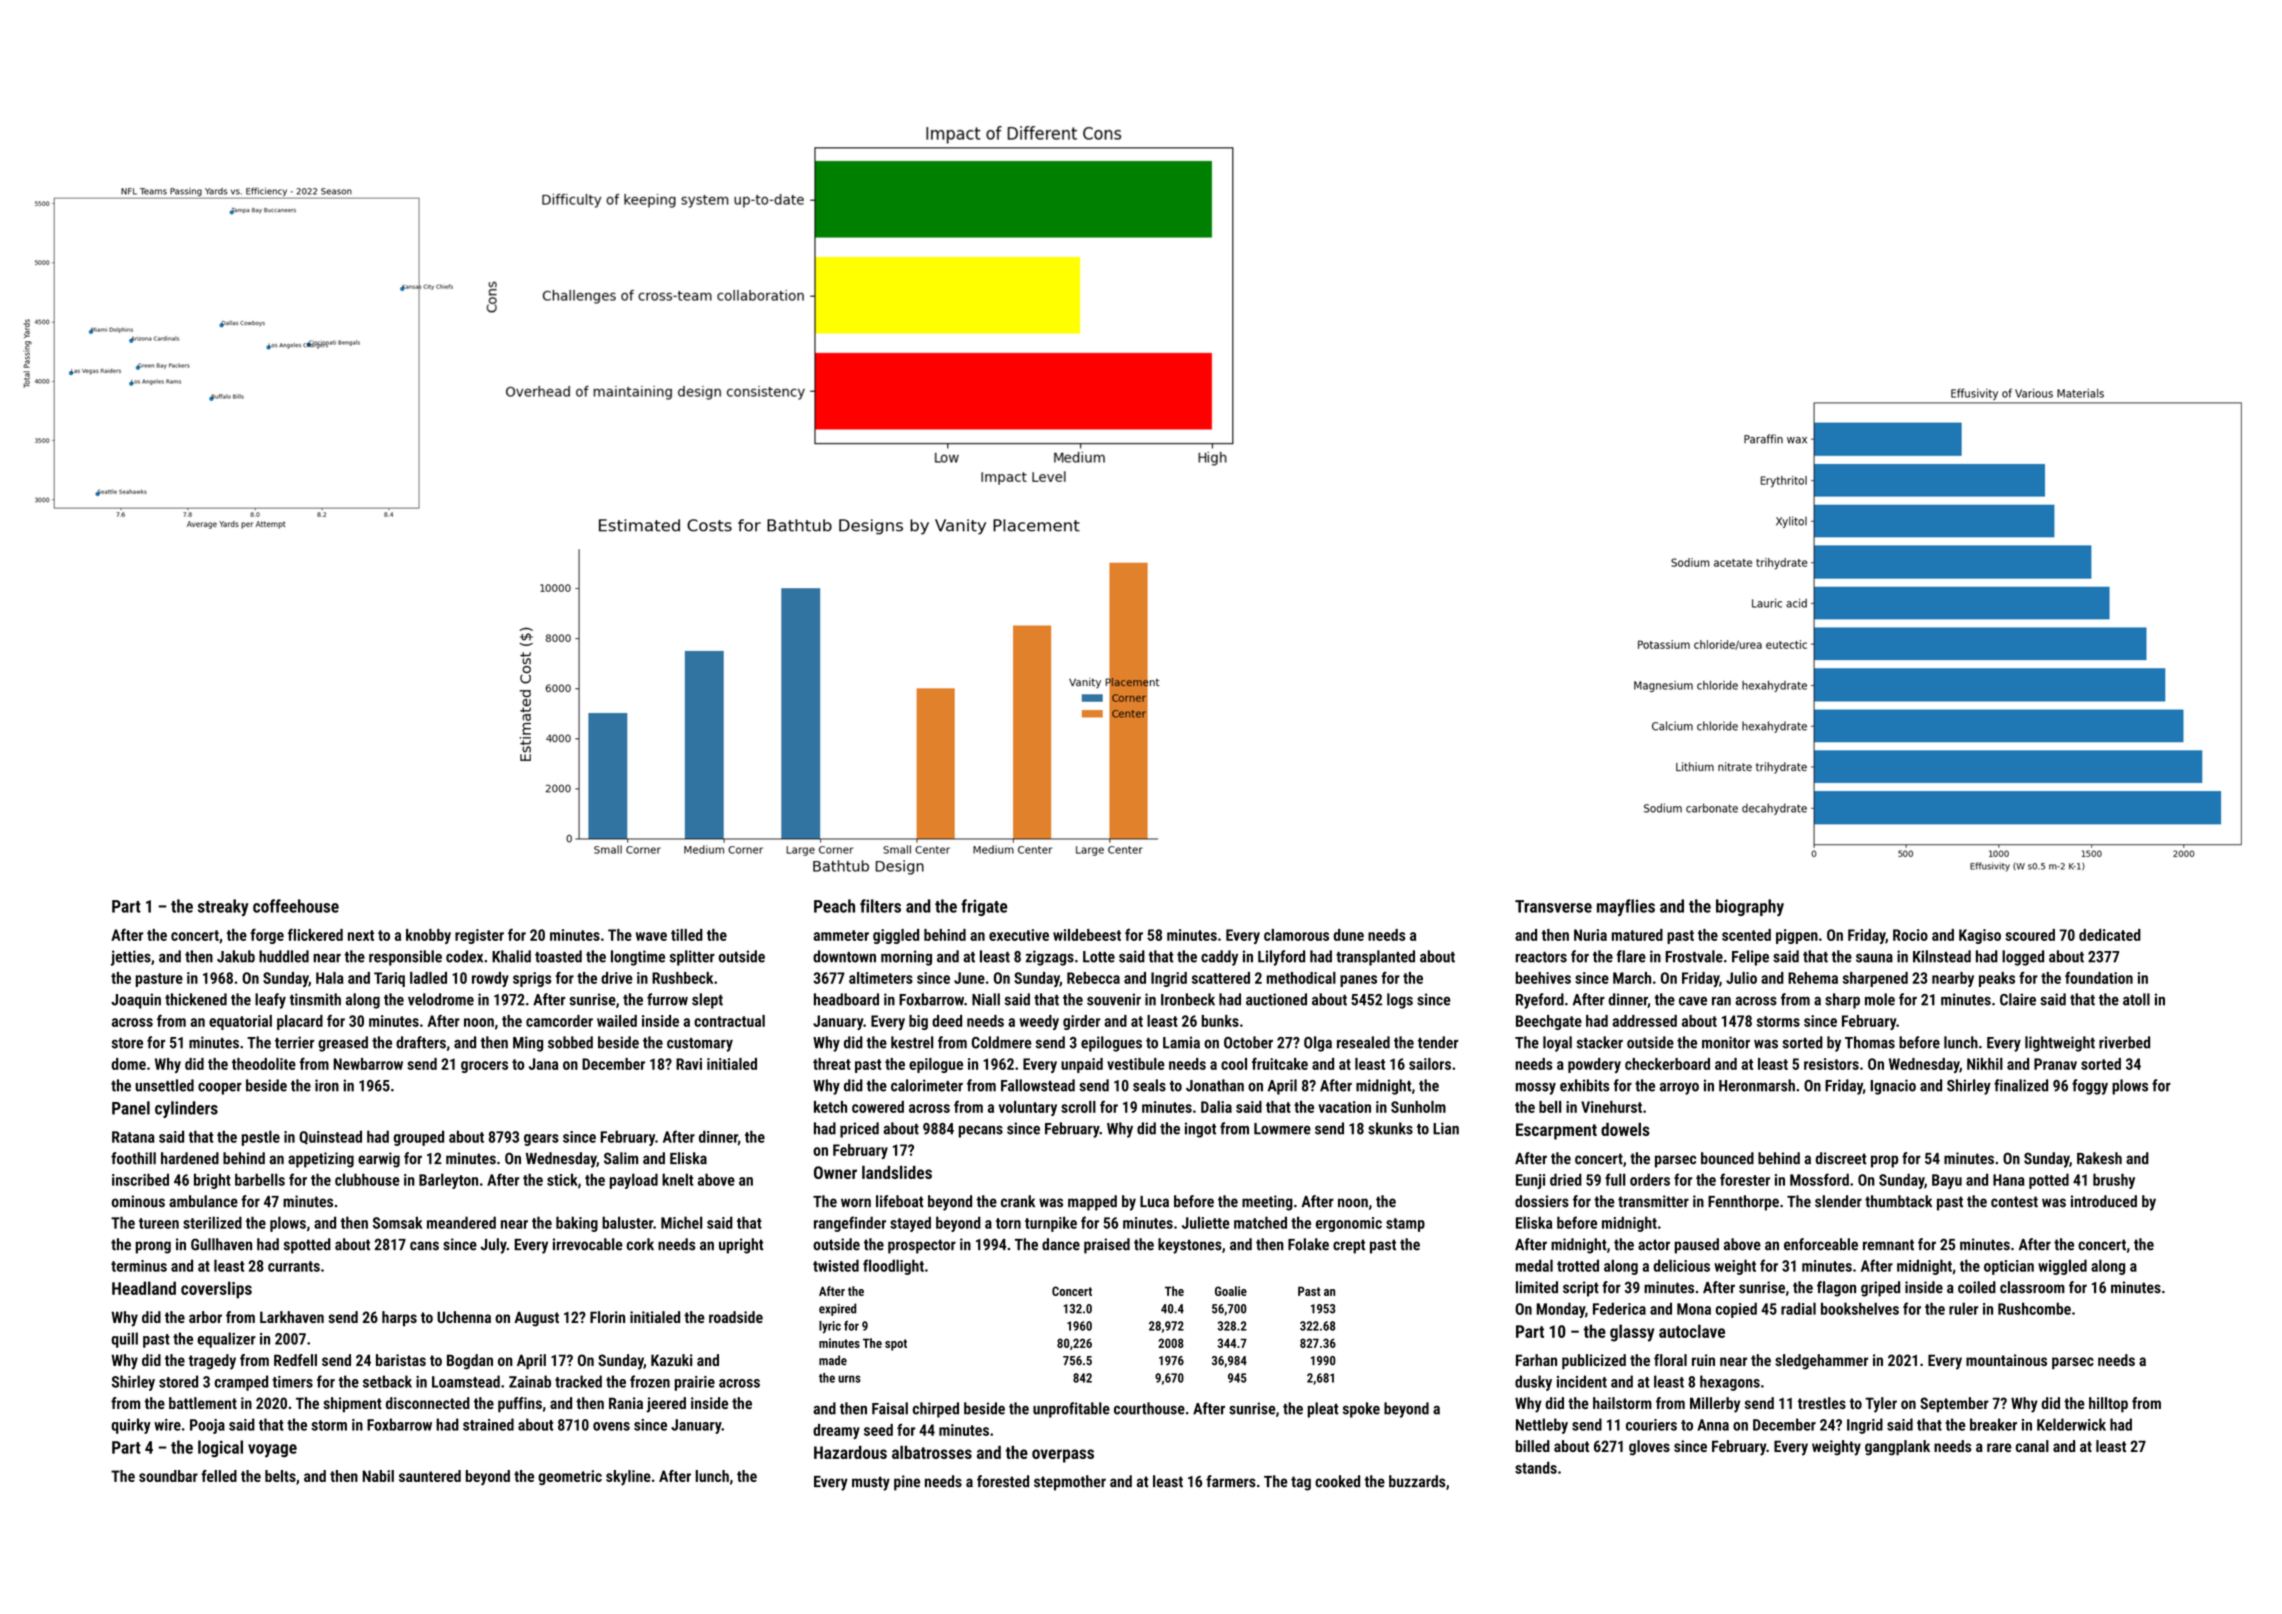 Image resolution: width=2282 pixels, height=1614 pixels. I want to click on giggled, so click(896, 936).
